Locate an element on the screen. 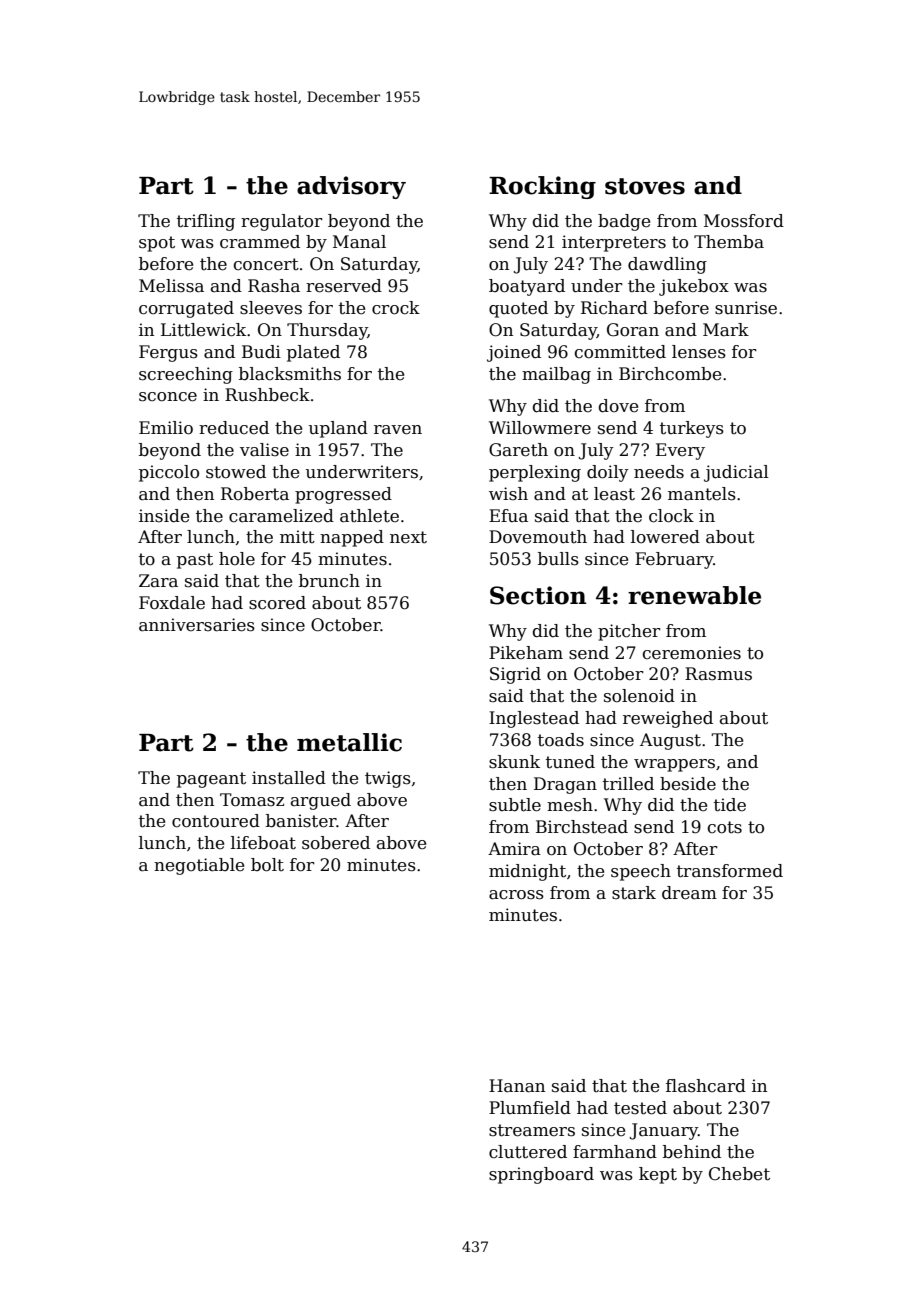  Inglestead is located at coordinates (534, 719).
